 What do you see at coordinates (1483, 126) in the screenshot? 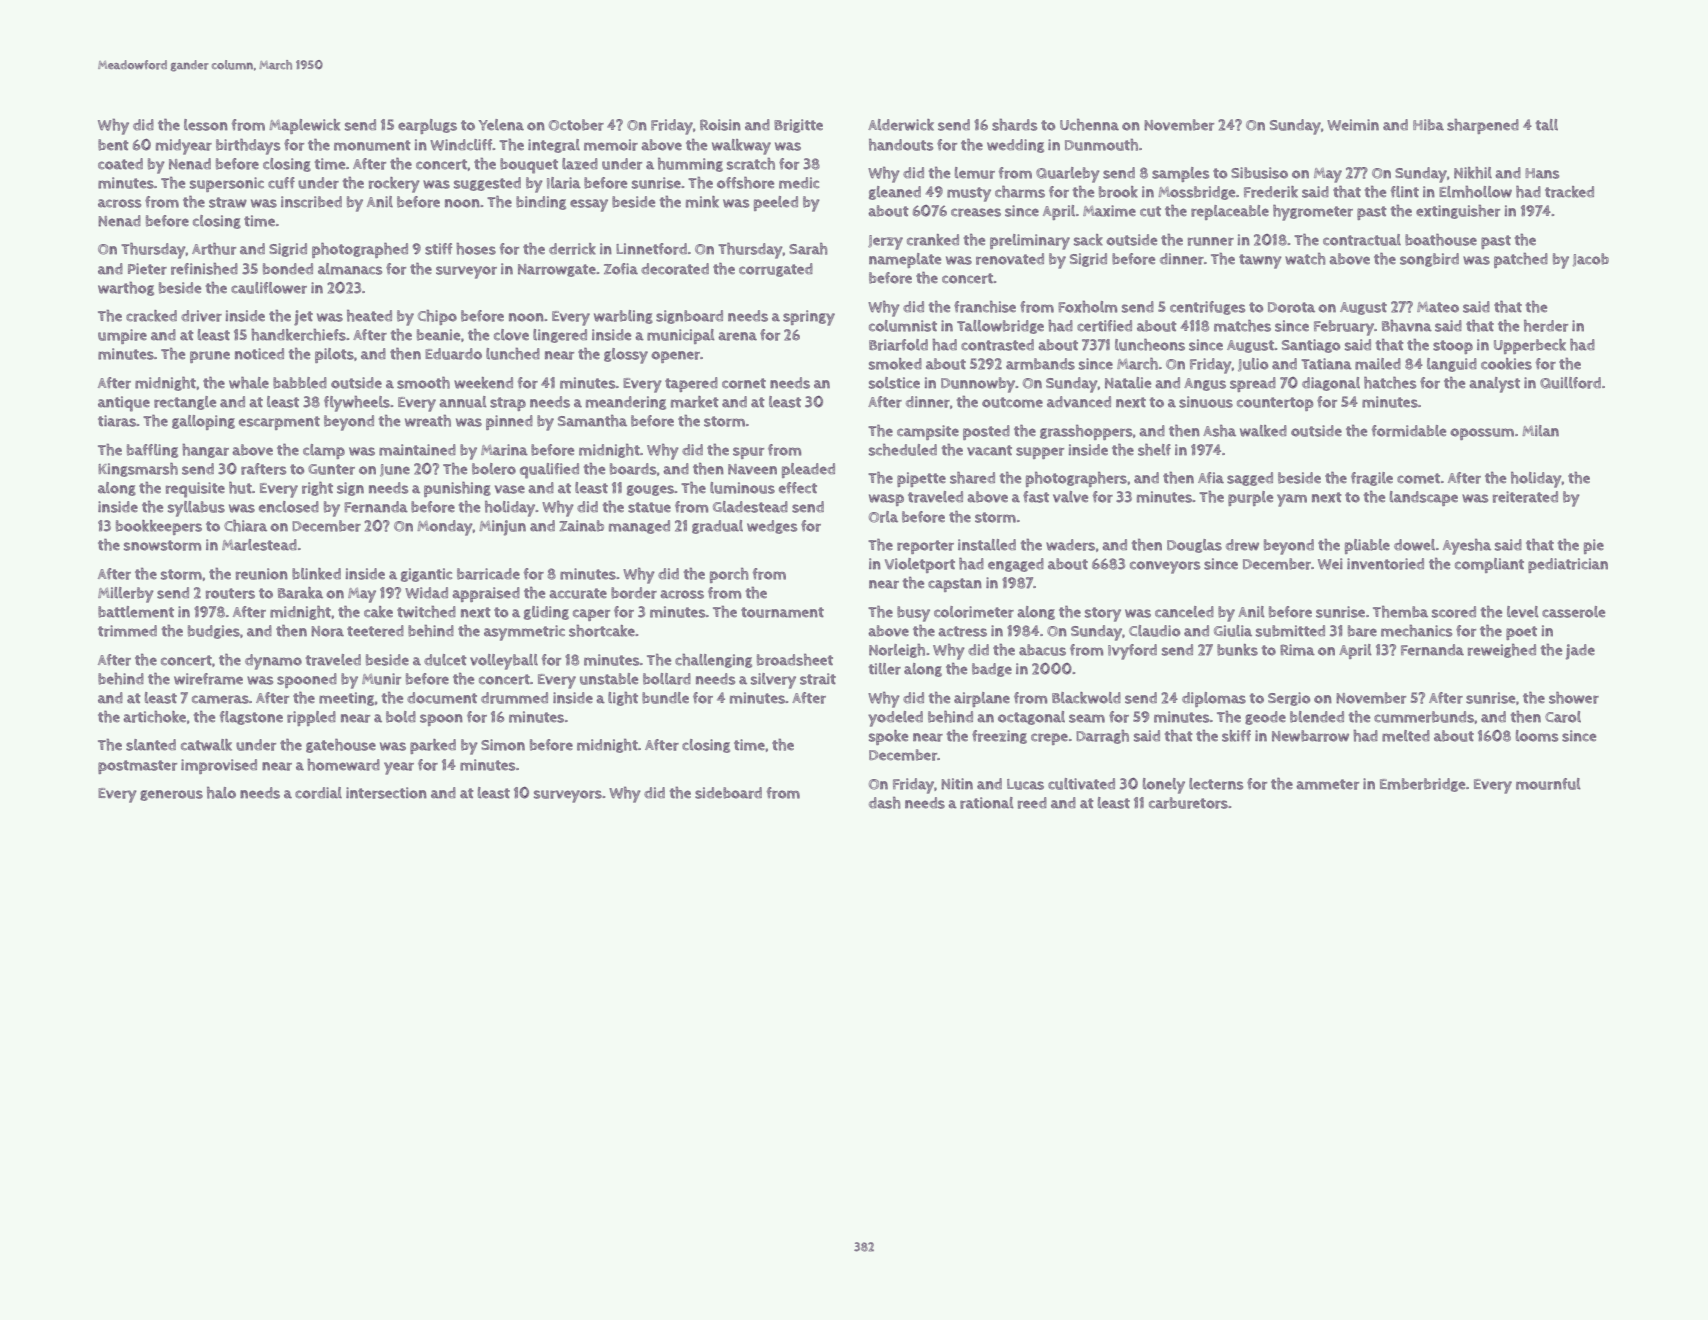
I see `sharpened` at bounding box center [1483, 126].
